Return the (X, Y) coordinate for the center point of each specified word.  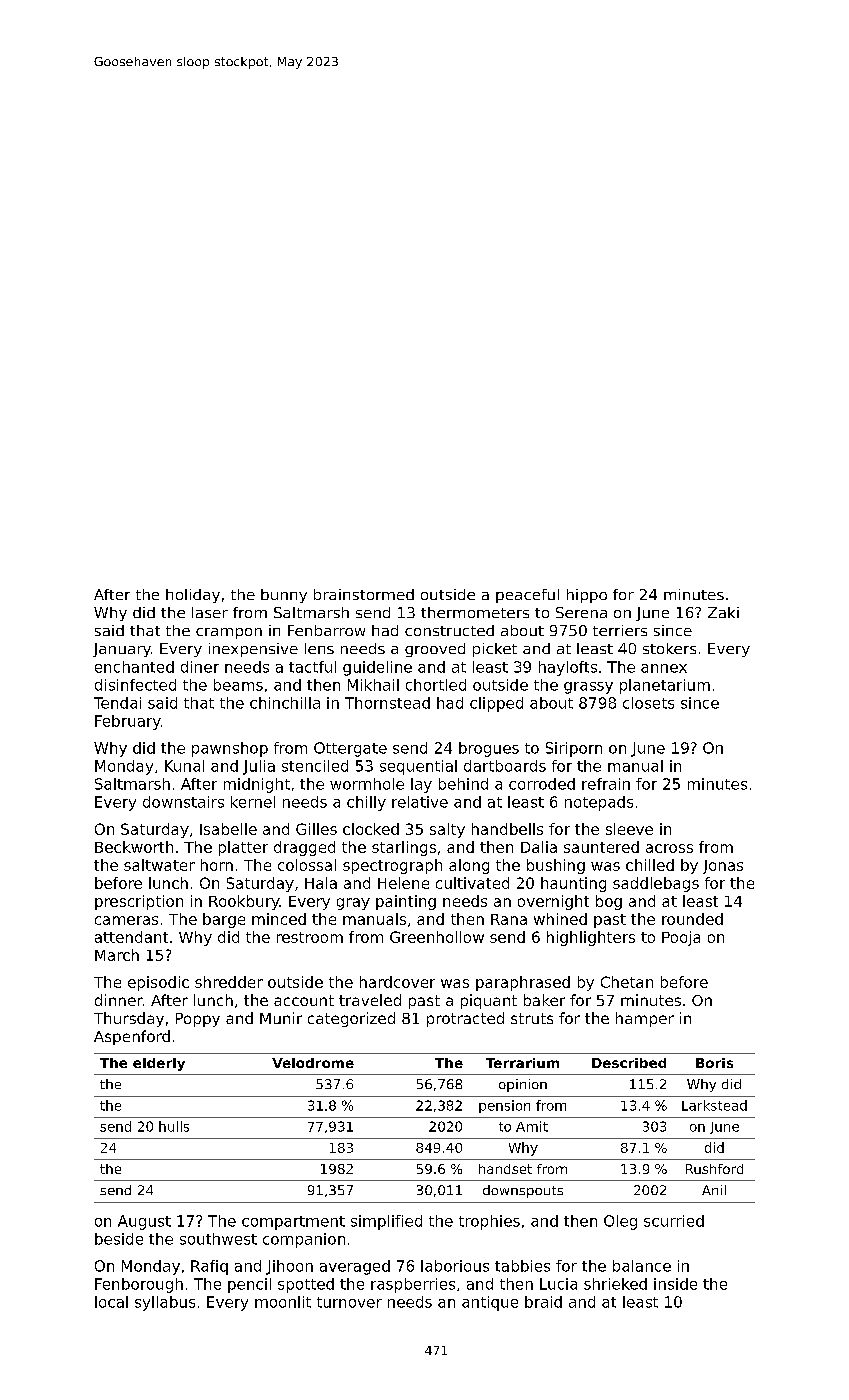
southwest (218, 1239)
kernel (253, 802)
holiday (193, 596)
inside (675, 1284)
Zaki (723, 612)
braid (543, 1302)
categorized (351, 1019)
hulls (174, 1126)
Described (629, 1063)
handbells (507, 829)
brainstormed (364, 594)
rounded (692, 919)
